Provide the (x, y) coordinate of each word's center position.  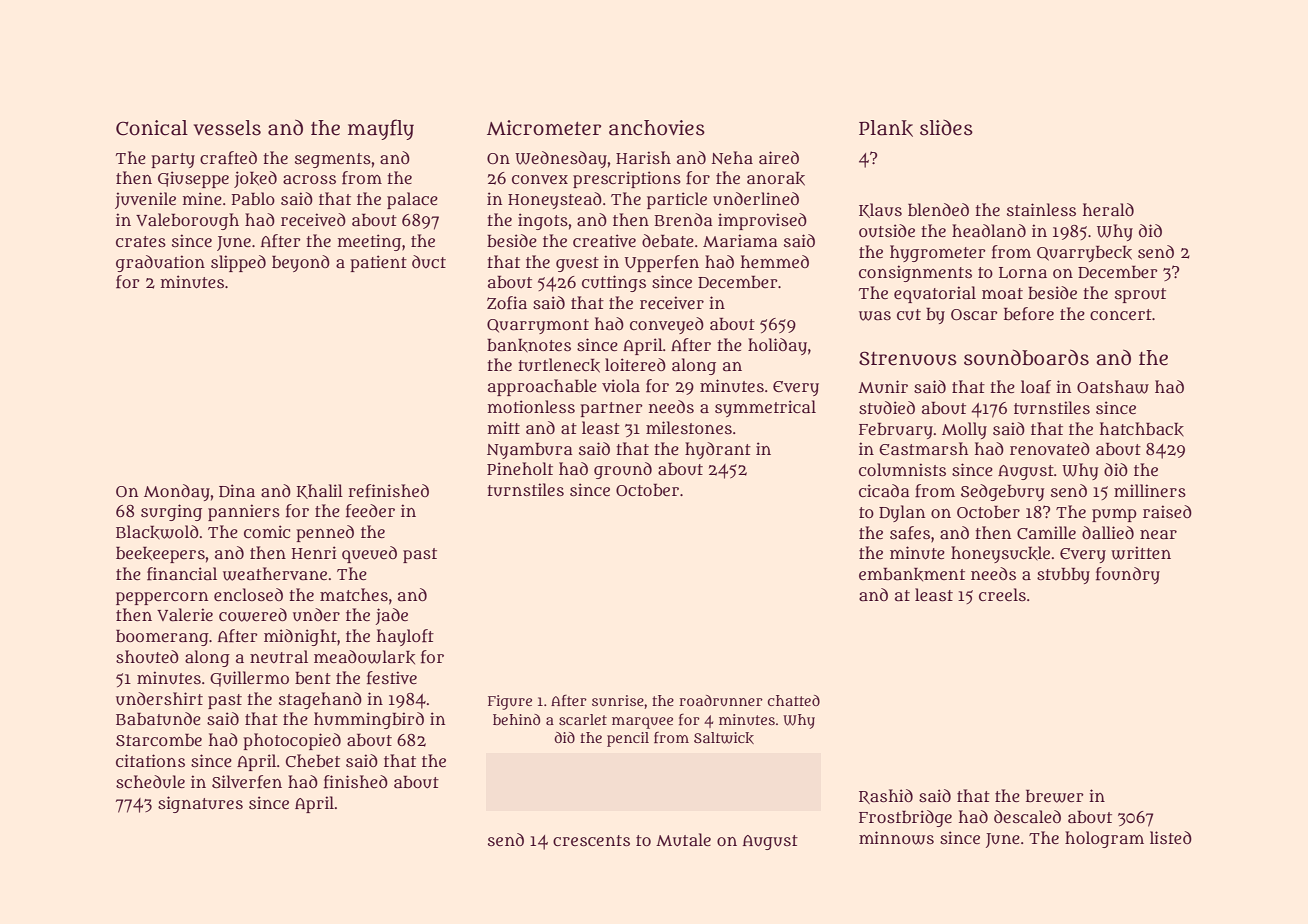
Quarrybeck (1084, 253)
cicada (884, 490)
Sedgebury (1002, 492)
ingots (543, 221)
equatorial (935, 294)
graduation (160, 263)
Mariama (740, 240)
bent (313, 677)
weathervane (275, 574)
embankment (912, 574)
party (173, 160)
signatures (200, 804)
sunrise (618, 700)
